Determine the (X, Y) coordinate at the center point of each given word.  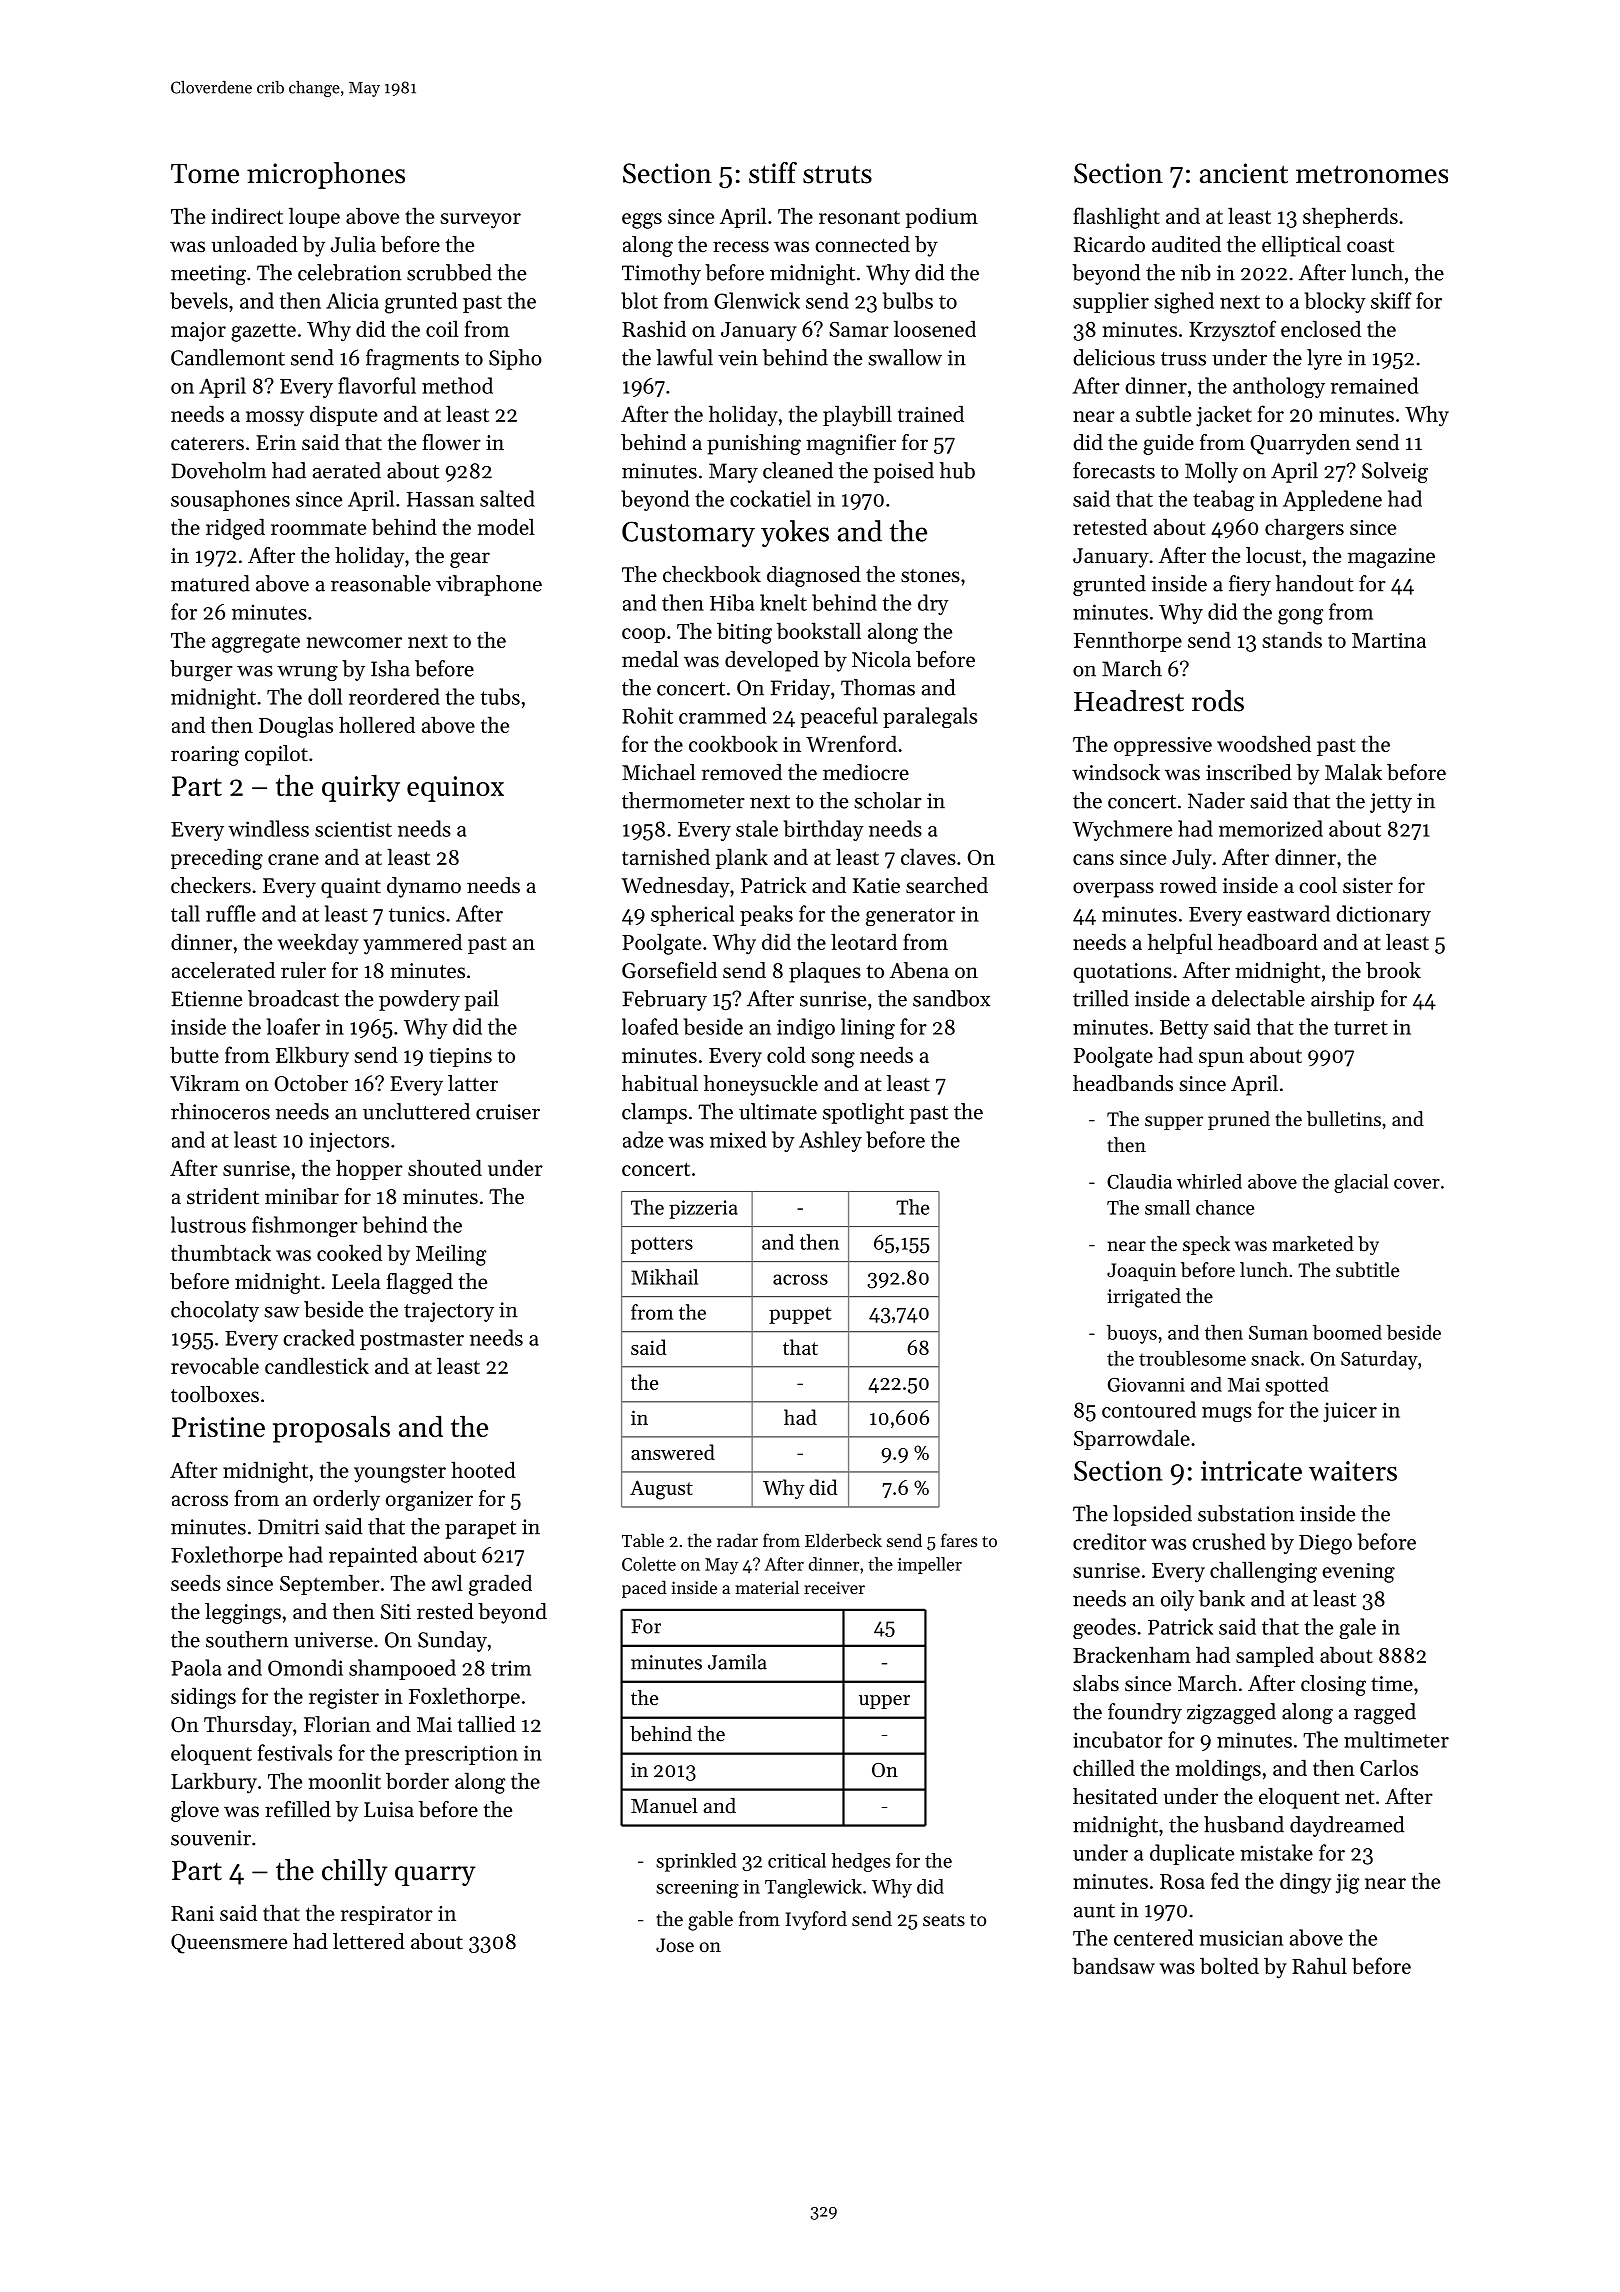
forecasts (1114, 470)
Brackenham (1131, 1654)
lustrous (208, 1224)
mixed (738, 1139)
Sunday (452, 1641)
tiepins (460, 1057)
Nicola (881, 659)
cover (1417, 1184)
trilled (1101, 998)
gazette (263, 332)
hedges (861, 1862)
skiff (1391, 300)
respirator (387, 1915)
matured (210, 583)
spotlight (863, 1113)
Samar (859, 329)
